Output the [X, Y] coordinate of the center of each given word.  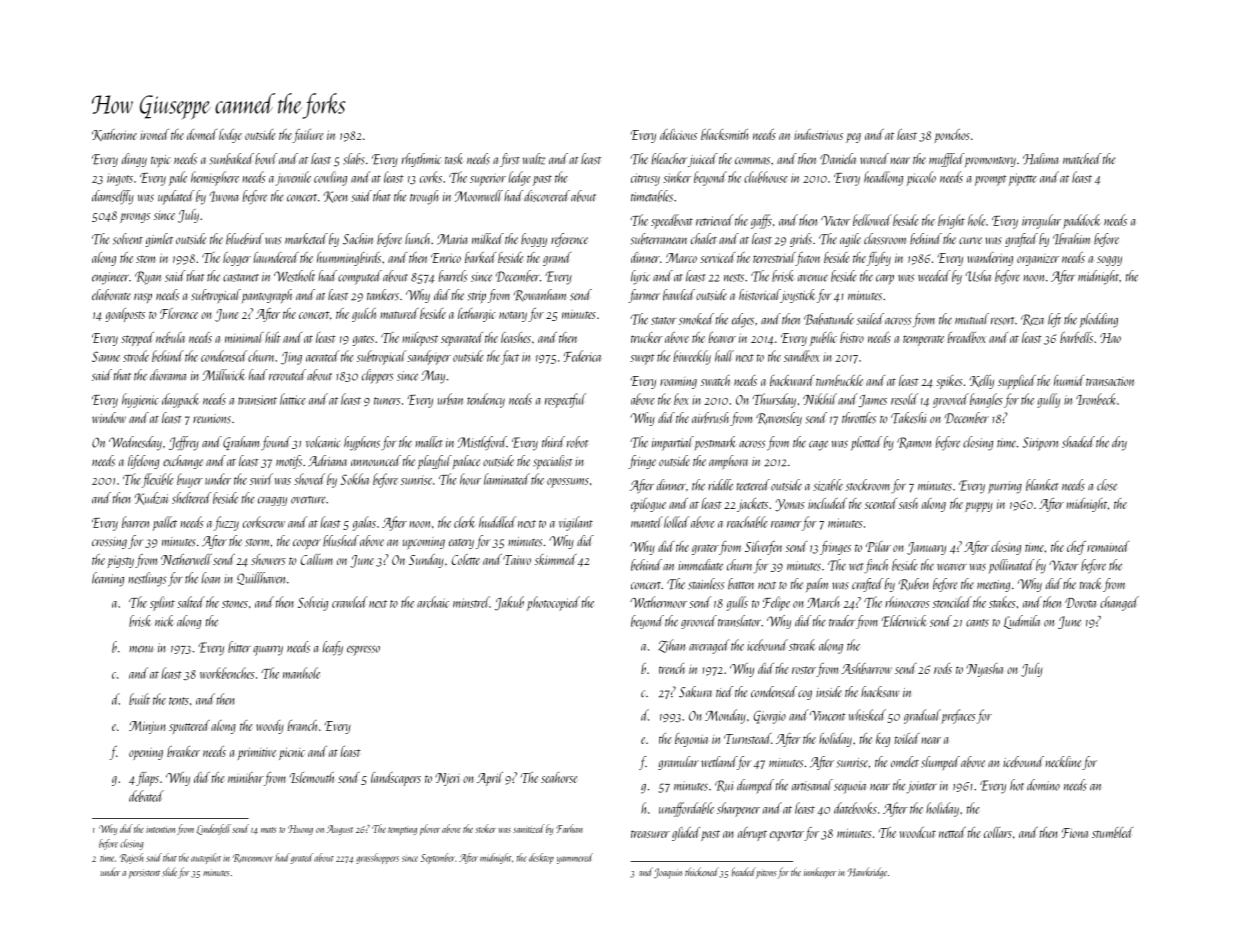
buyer [190, 480]
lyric [640, 277]
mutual [972, 319]
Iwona [224, 196]
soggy [1109, 261]
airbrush [710, 418]
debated [146, 796]
